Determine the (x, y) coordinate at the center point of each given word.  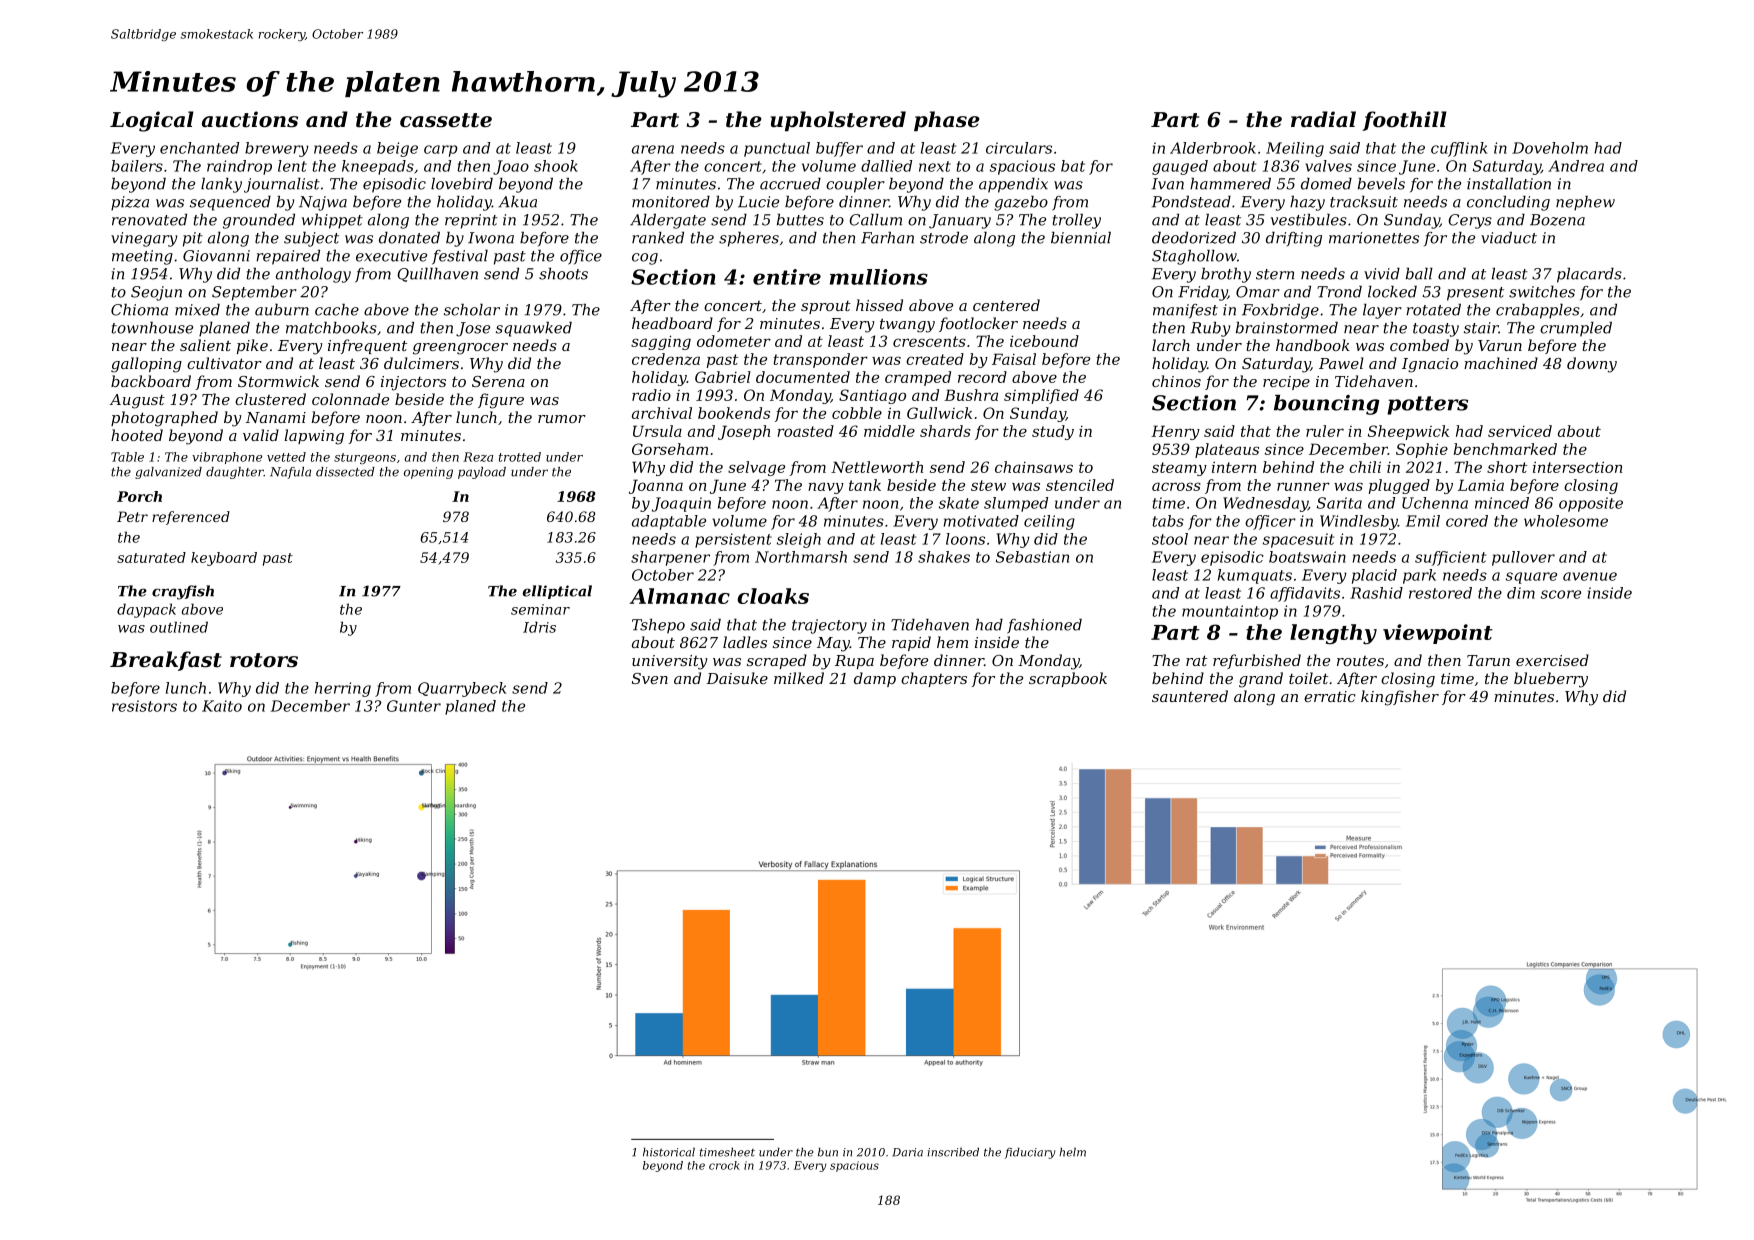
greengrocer (460, 349)
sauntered (1190, 696)
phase (947, 121)
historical (669, 1152)
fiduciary (1030, 1153)
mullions (879, 277)
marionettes (1374, 238)
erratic (1330, 696)
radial (1323, 119)
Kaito (222, 706)
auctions (250, 119)
